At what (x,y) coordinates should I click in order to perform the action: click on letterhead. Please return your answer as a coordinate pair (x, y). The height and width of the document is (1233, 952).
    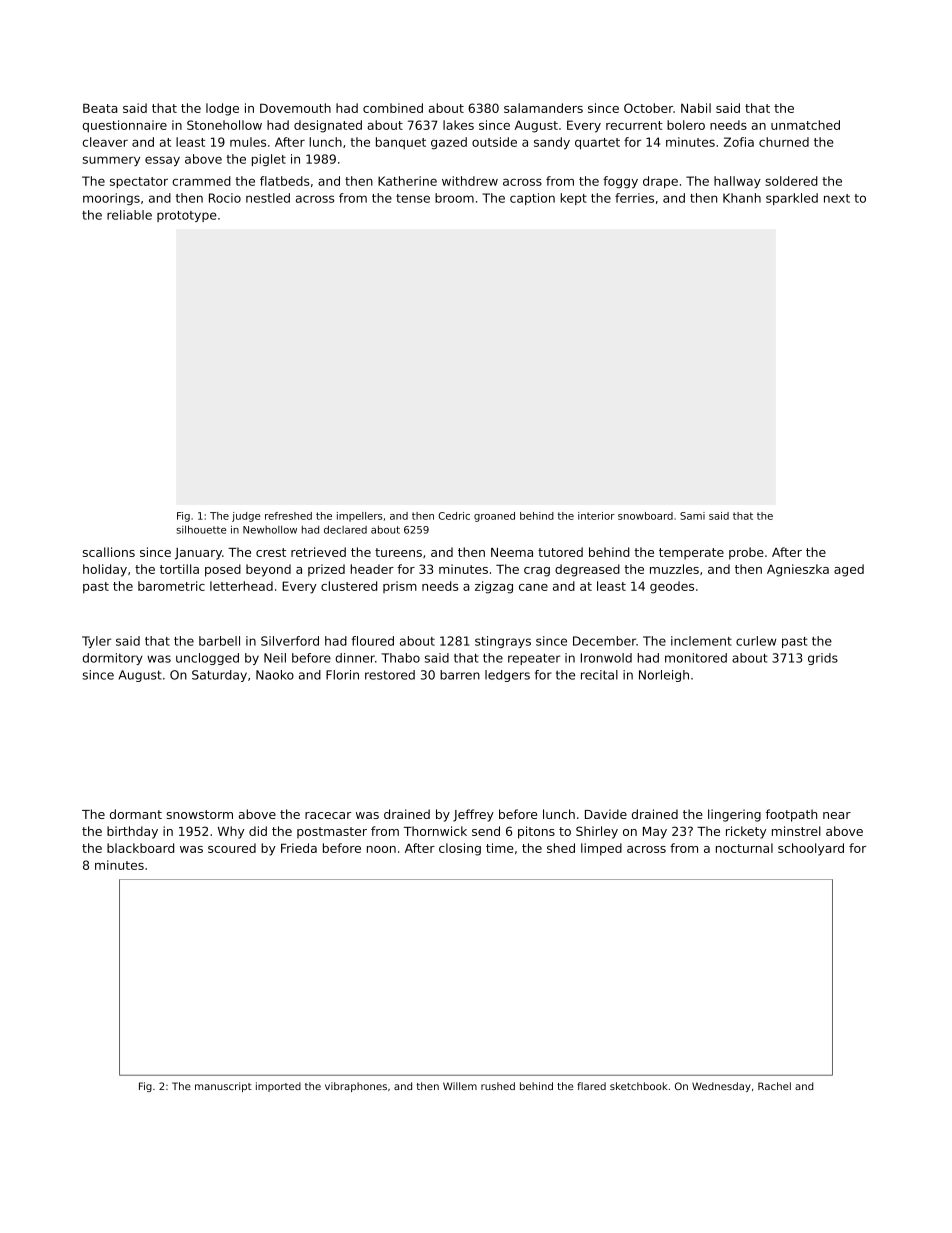
    Looking at the image, I should click on (241, 586).
